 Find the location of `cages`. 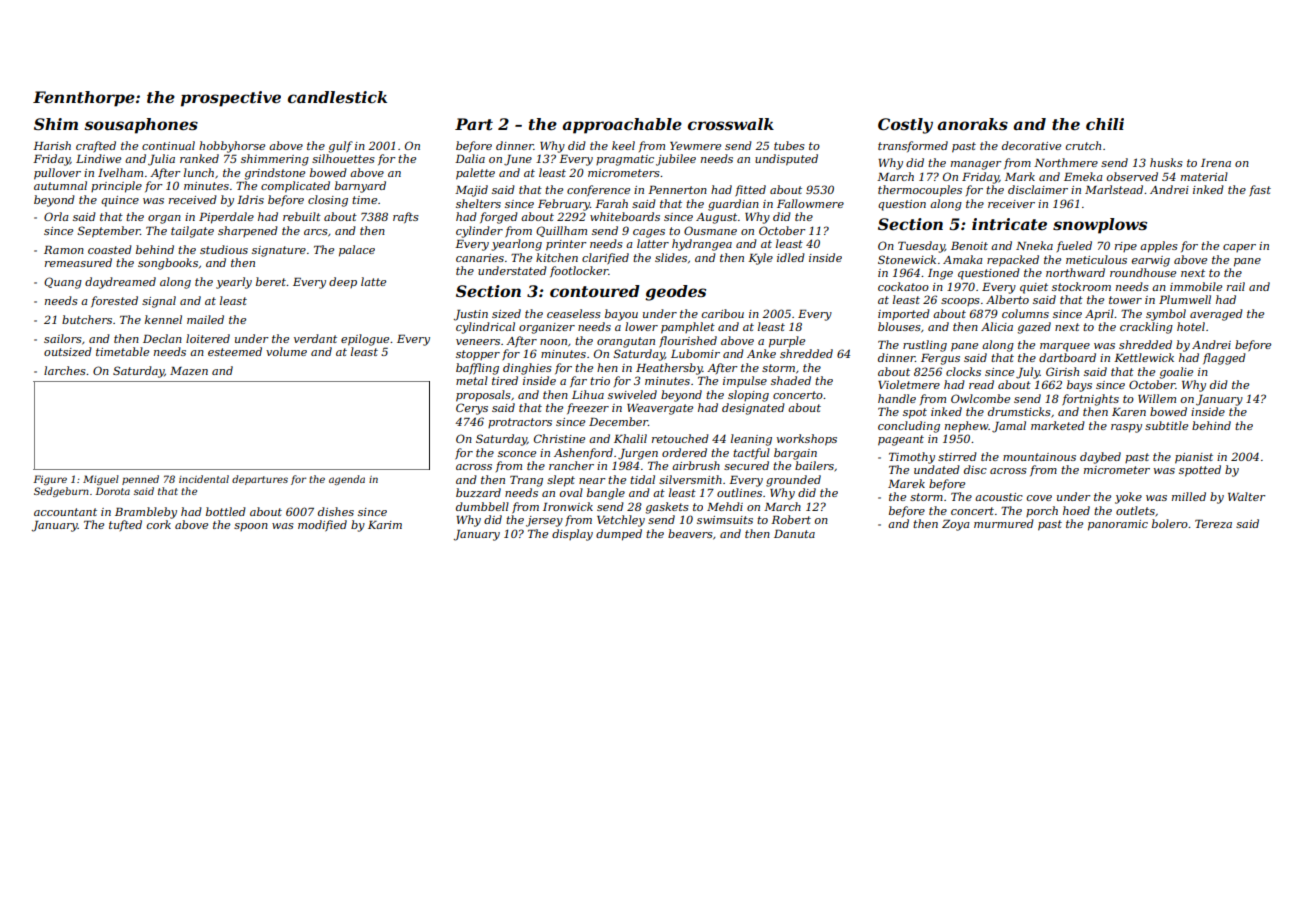

cages is located at coordinates (649, 233).
